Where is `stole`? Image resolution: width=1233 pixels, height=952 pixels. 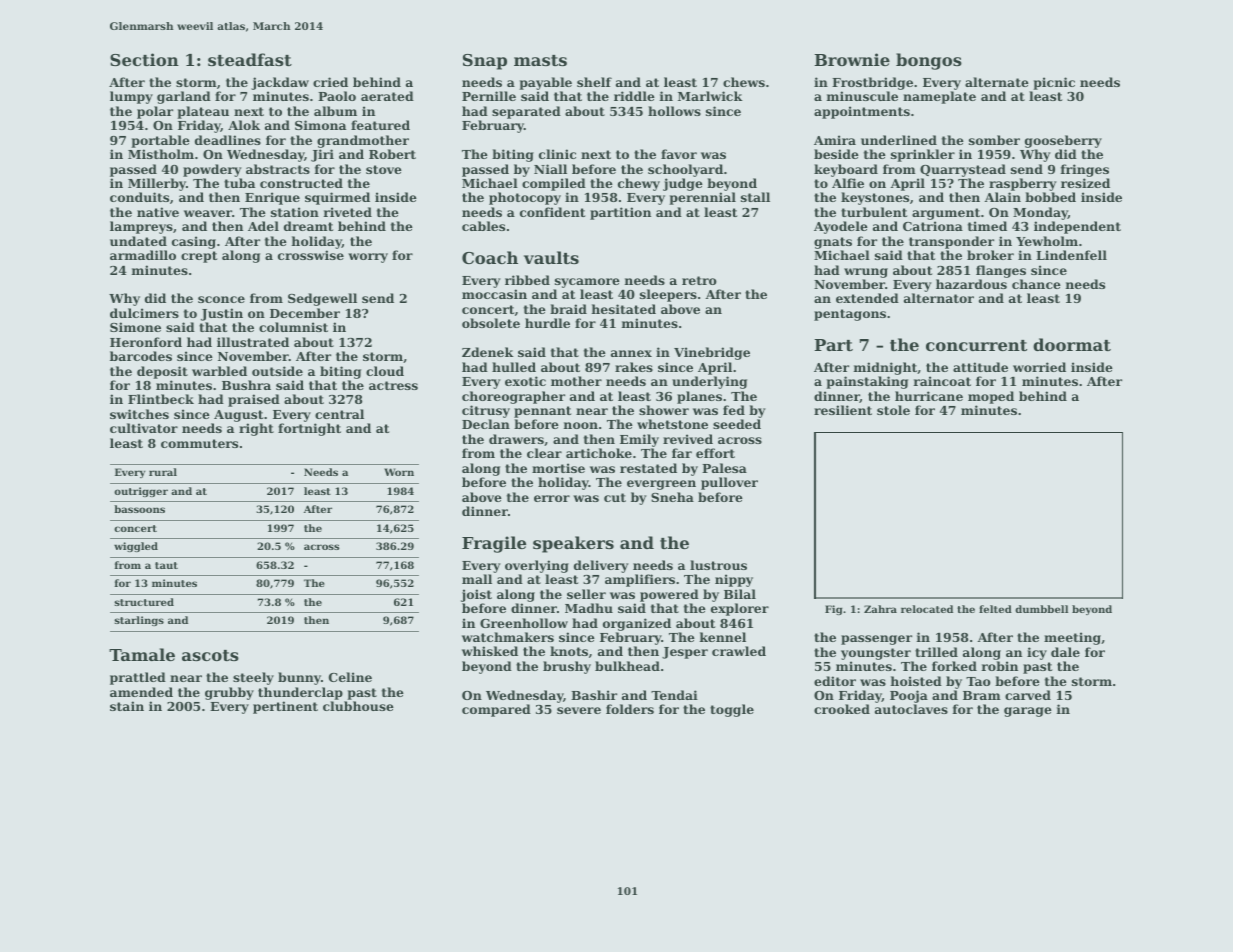
stole is located at coordinates (893, 410).
